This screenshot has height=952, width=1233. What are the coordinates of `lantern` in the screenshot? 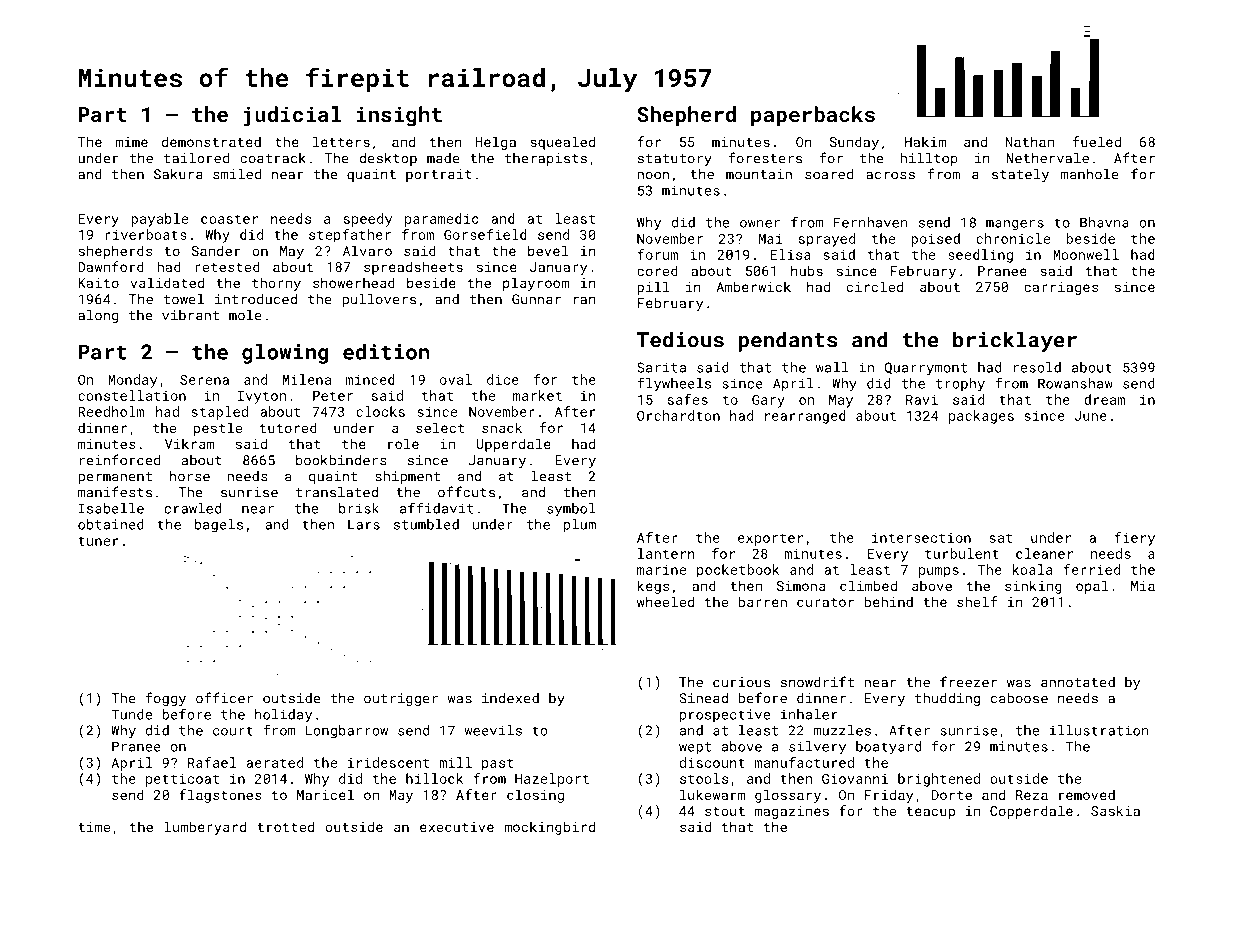 It's located at (666, 553).
